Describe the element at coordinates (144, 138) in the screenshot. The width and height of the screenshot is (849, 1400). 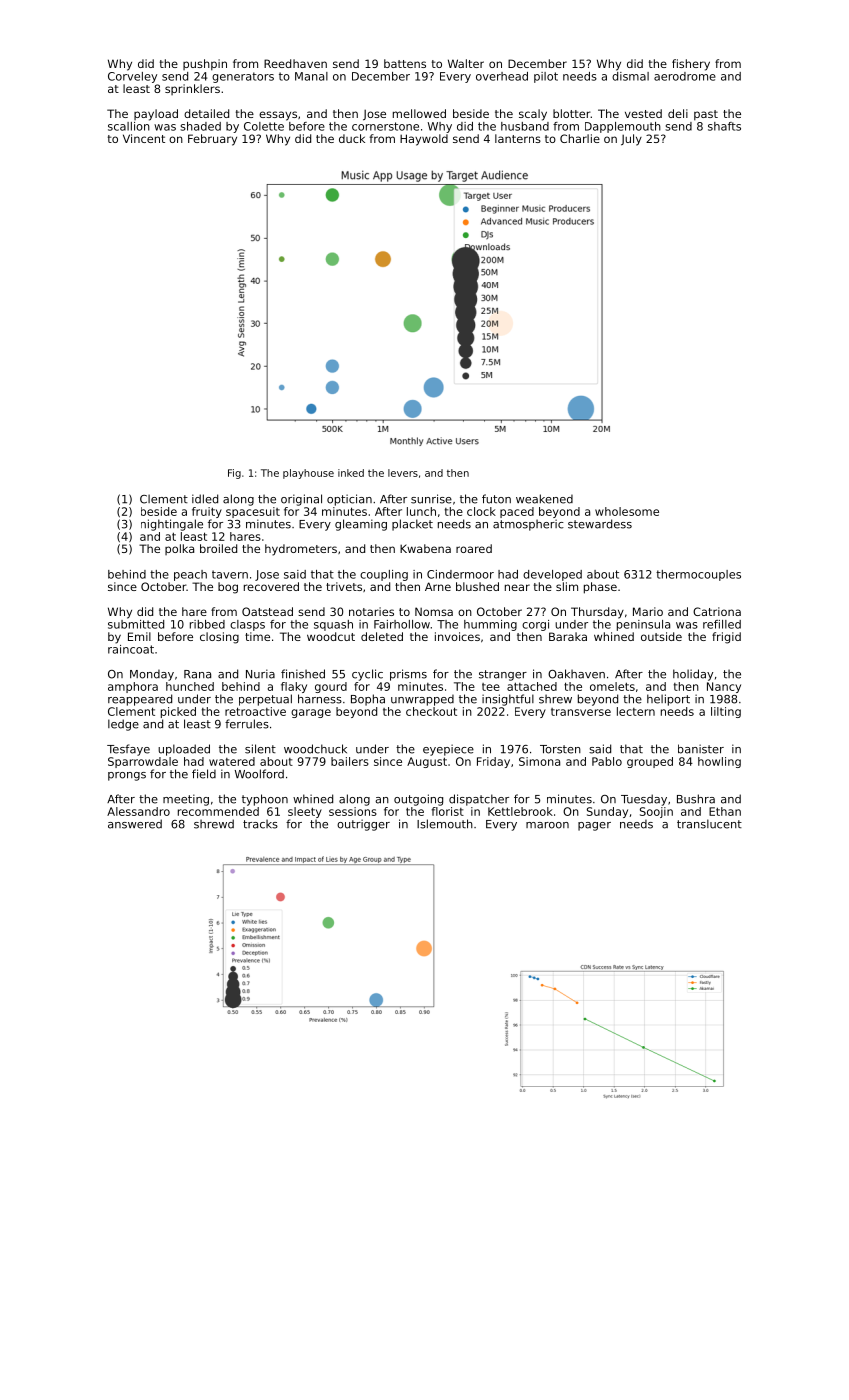
I see `Vincent` at that location.
